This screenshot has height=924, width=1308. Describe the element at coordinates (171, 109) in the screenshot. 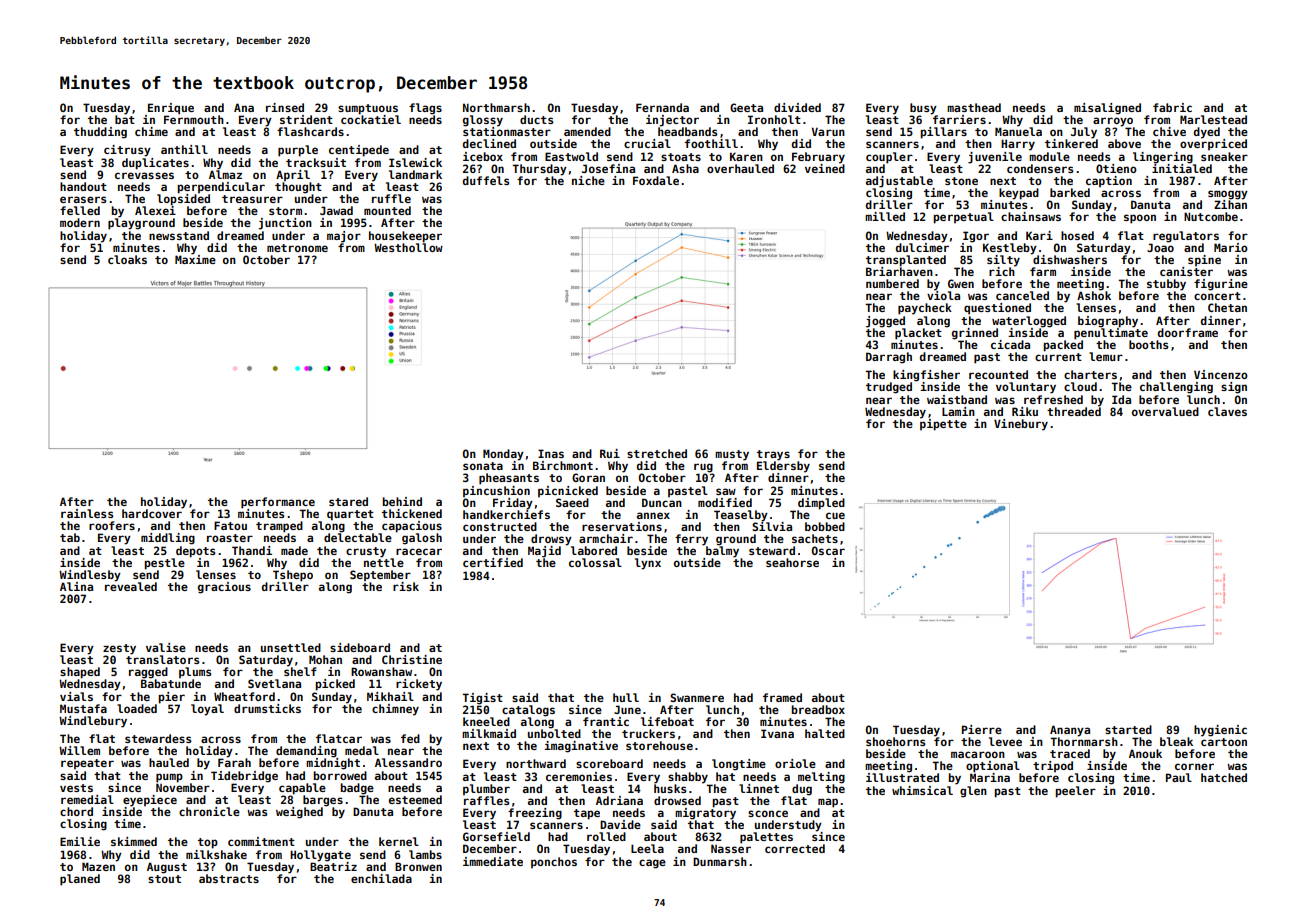

I see `Enrique` at that location.
